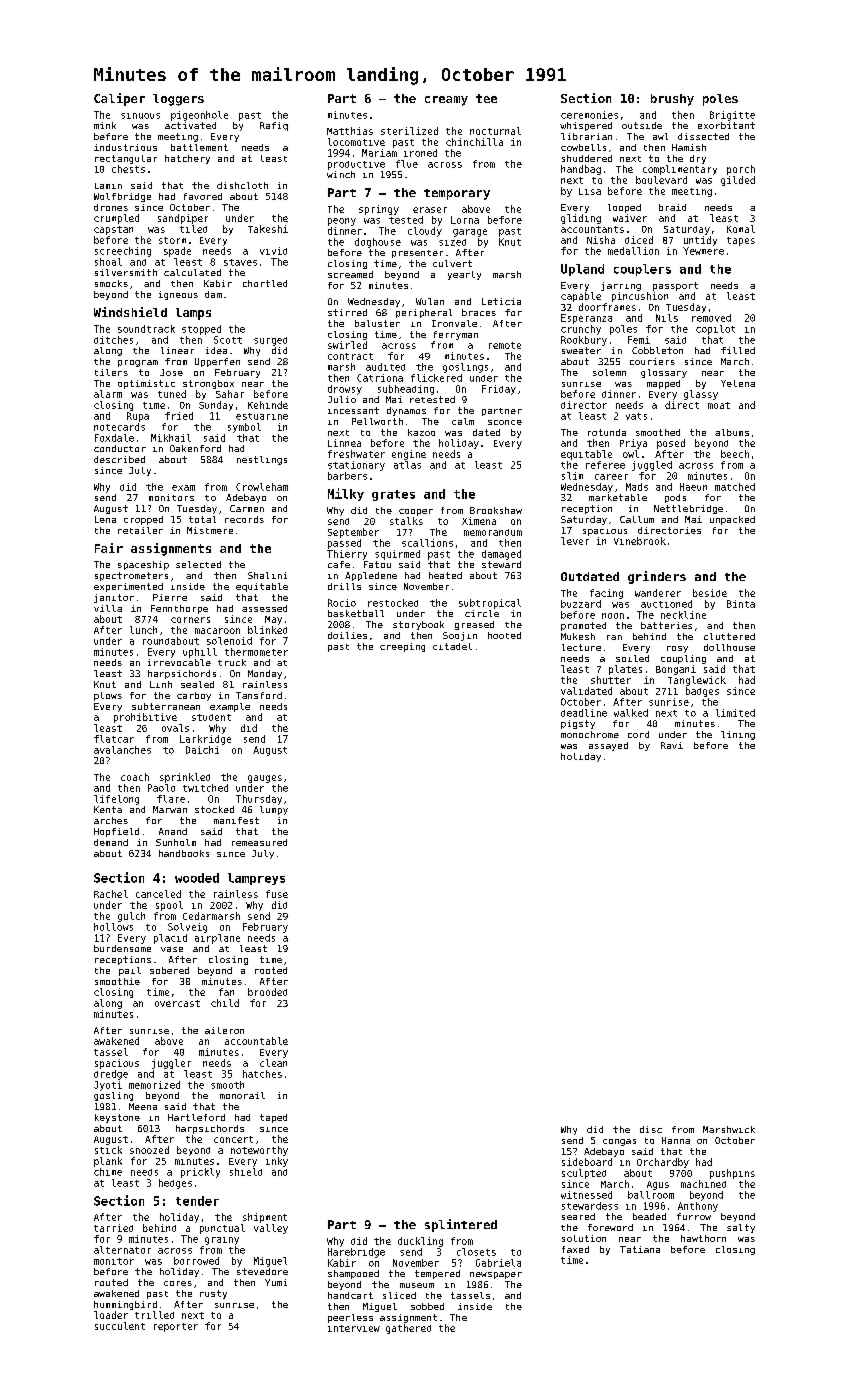  I want to click on sideboard, so click(587, 1162).
